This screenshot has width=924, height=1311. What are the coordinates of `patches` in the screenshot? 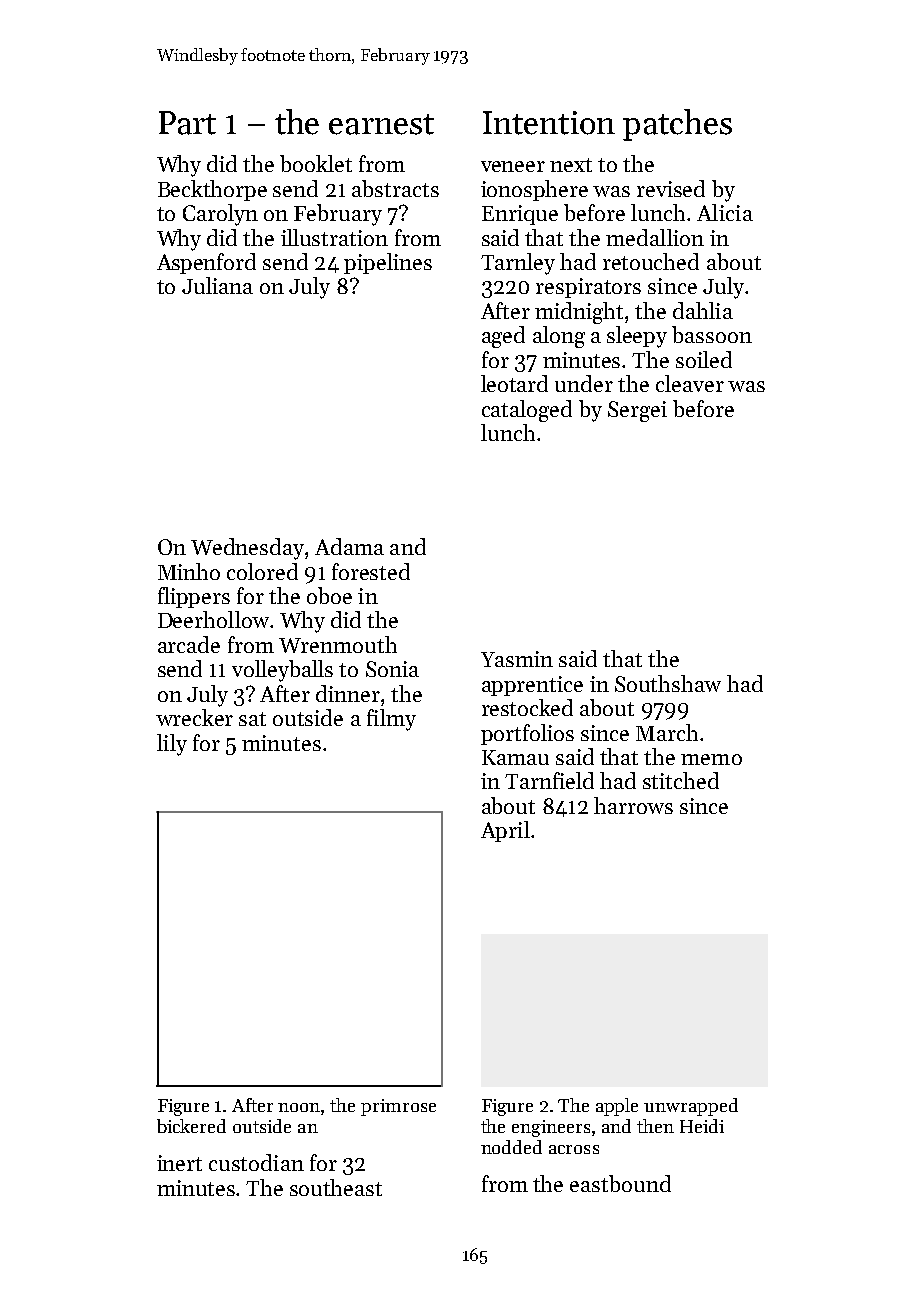 It's located at (677, 125).
